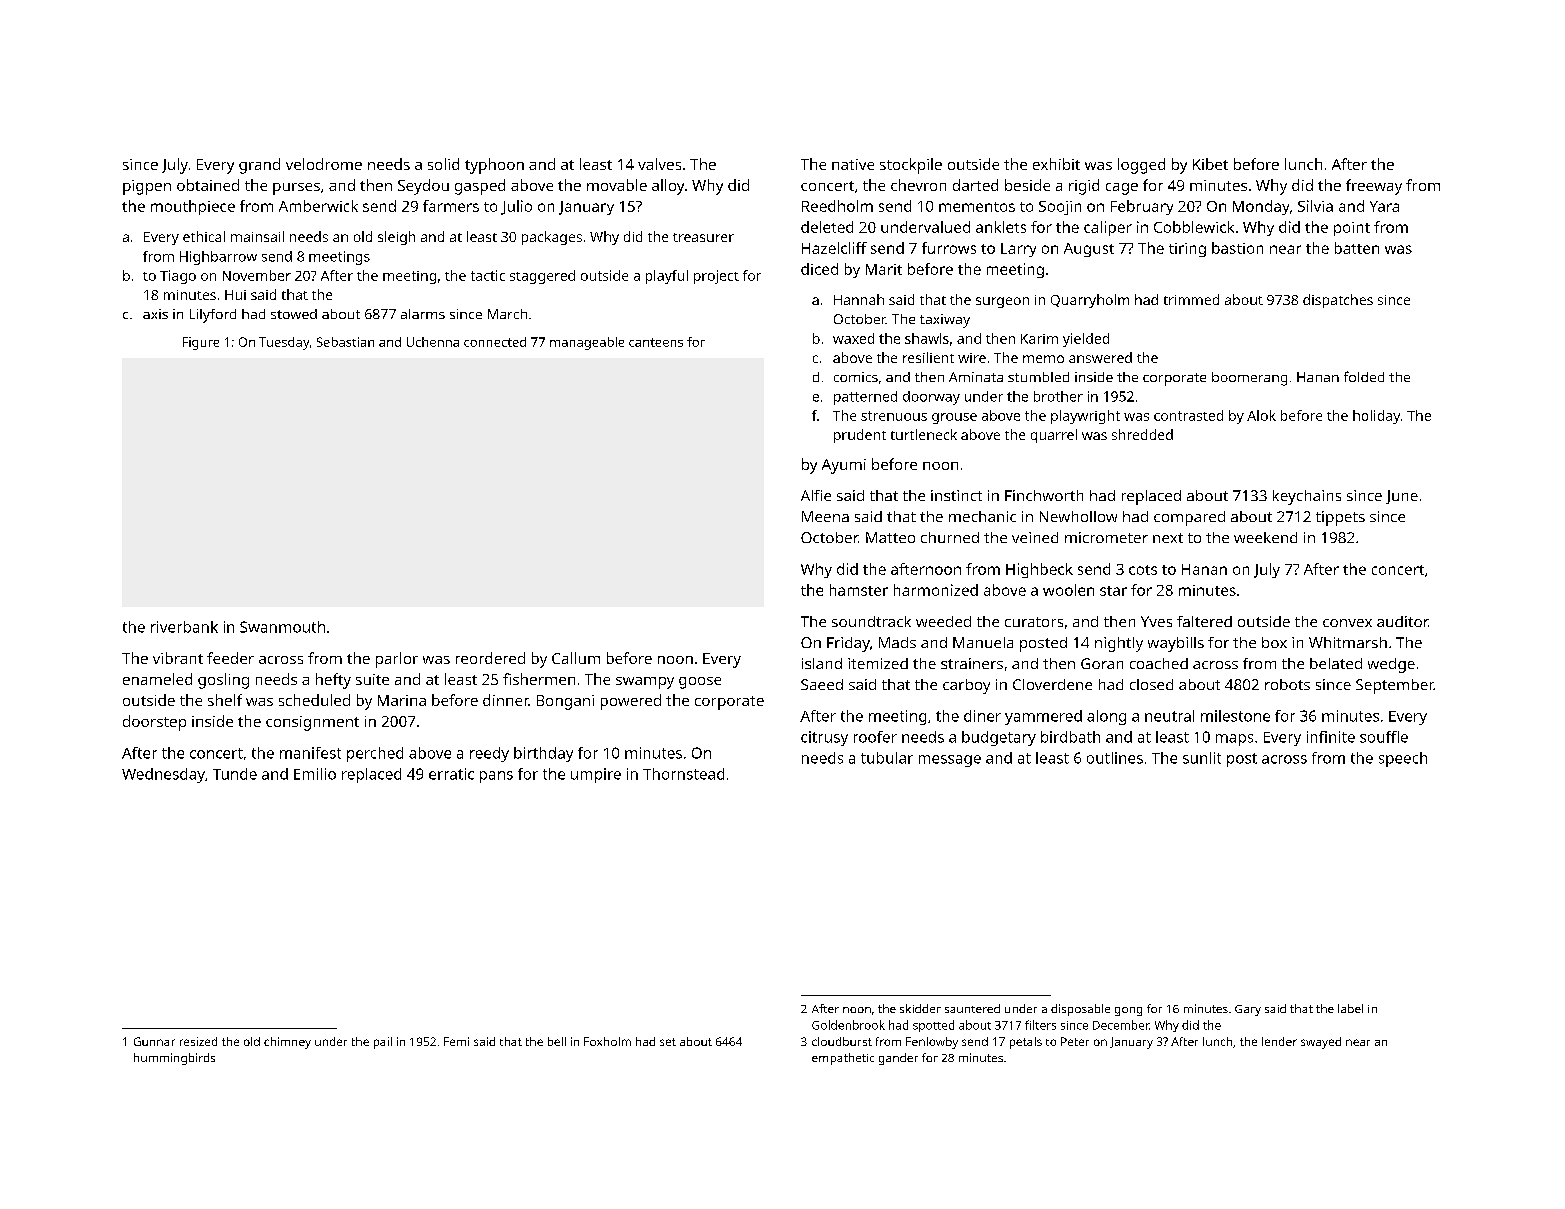 The image size is (1565, 1209). What do you see at coordinates (897, 642) in the screenshot?
I see `Mads` at bounding box center [897, 642].
